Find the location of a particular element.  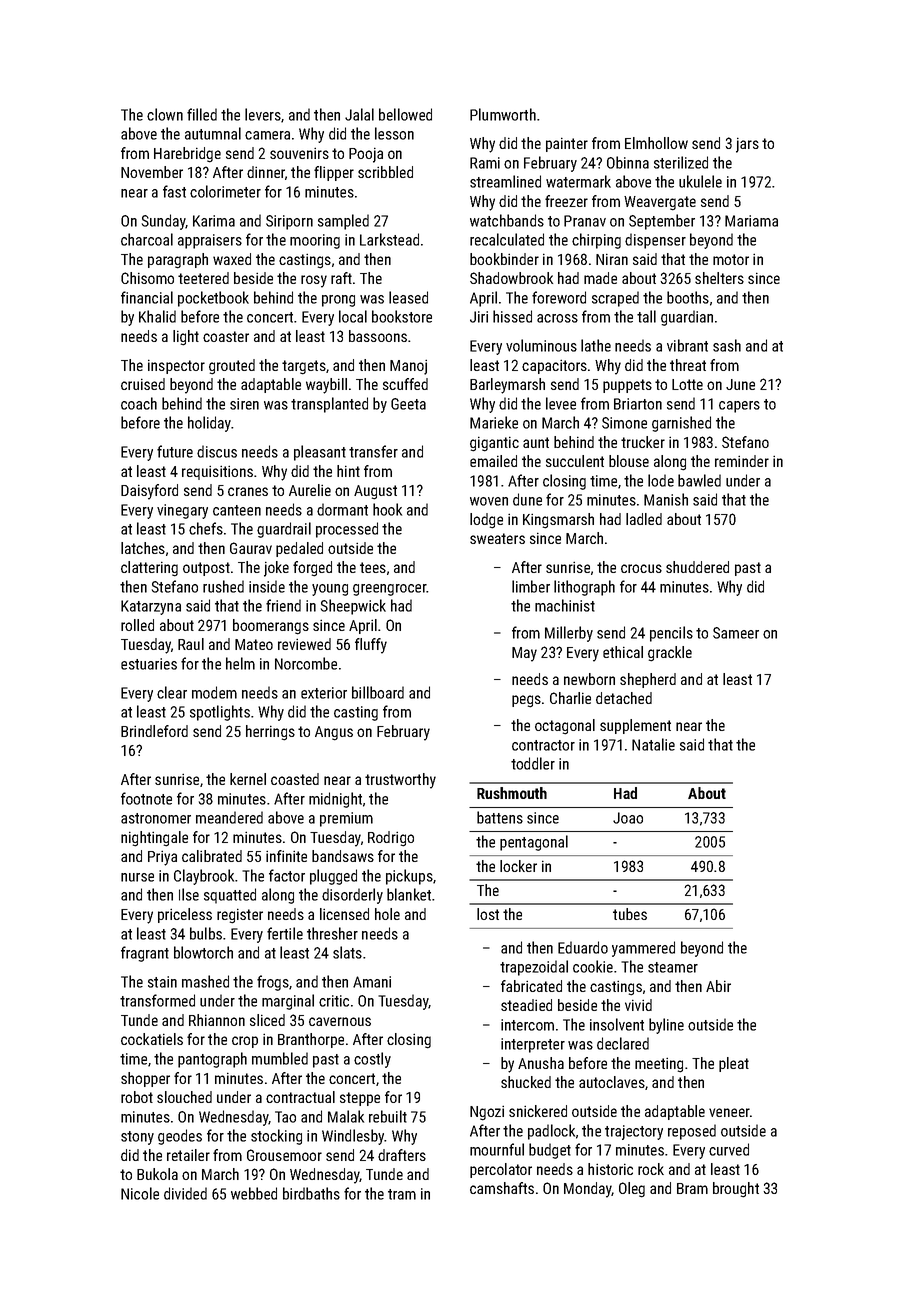

recalculated is located at coordinates (507, 239).
